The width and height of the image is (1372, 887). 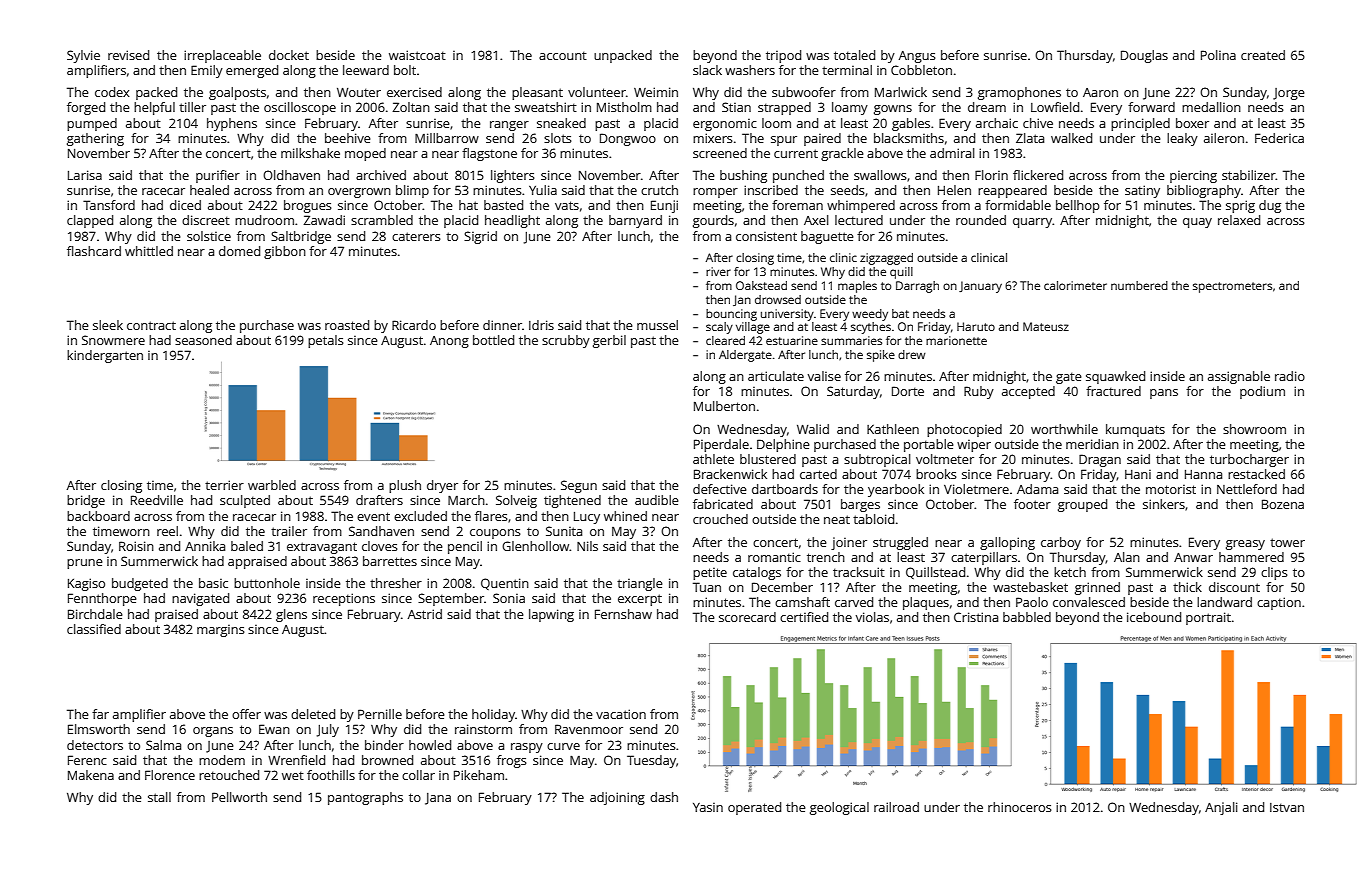 I want to click on stall, so click(x=159, y=797).
